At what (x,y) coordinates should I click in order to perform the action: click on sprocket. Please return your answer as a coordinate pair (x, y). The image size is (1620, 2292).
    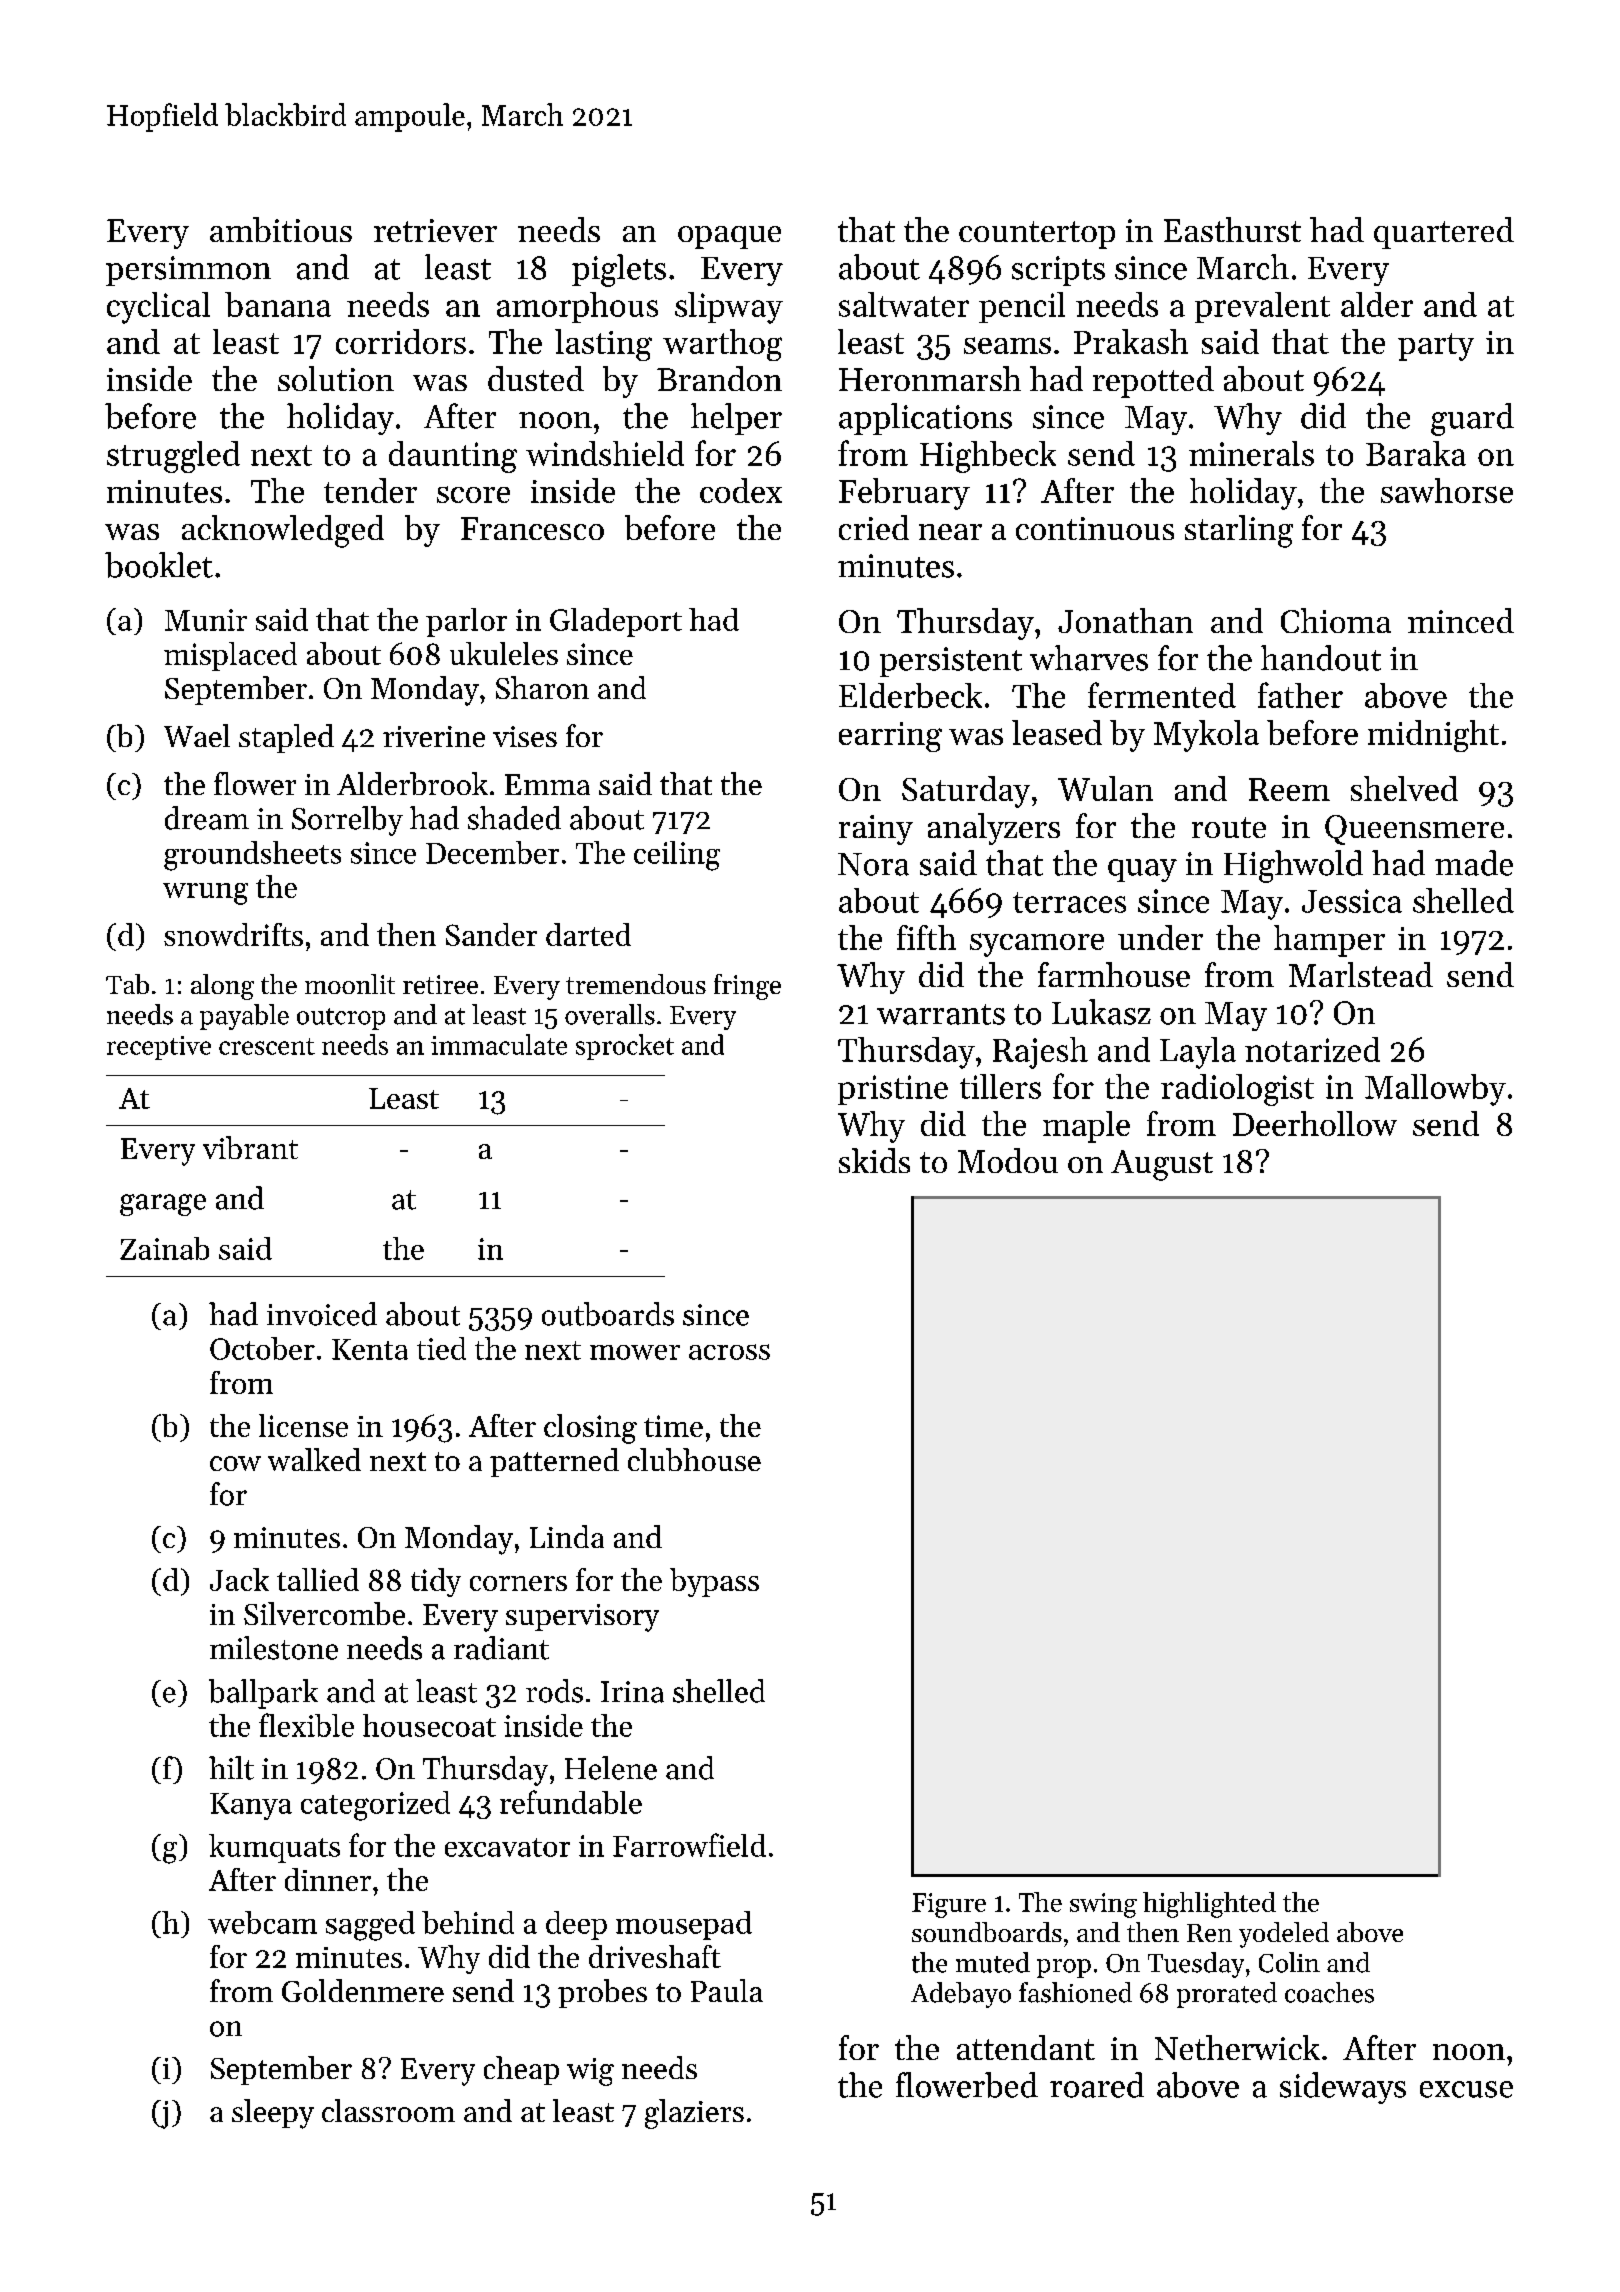
    Looking at the image, I should click on (625, 1047).
